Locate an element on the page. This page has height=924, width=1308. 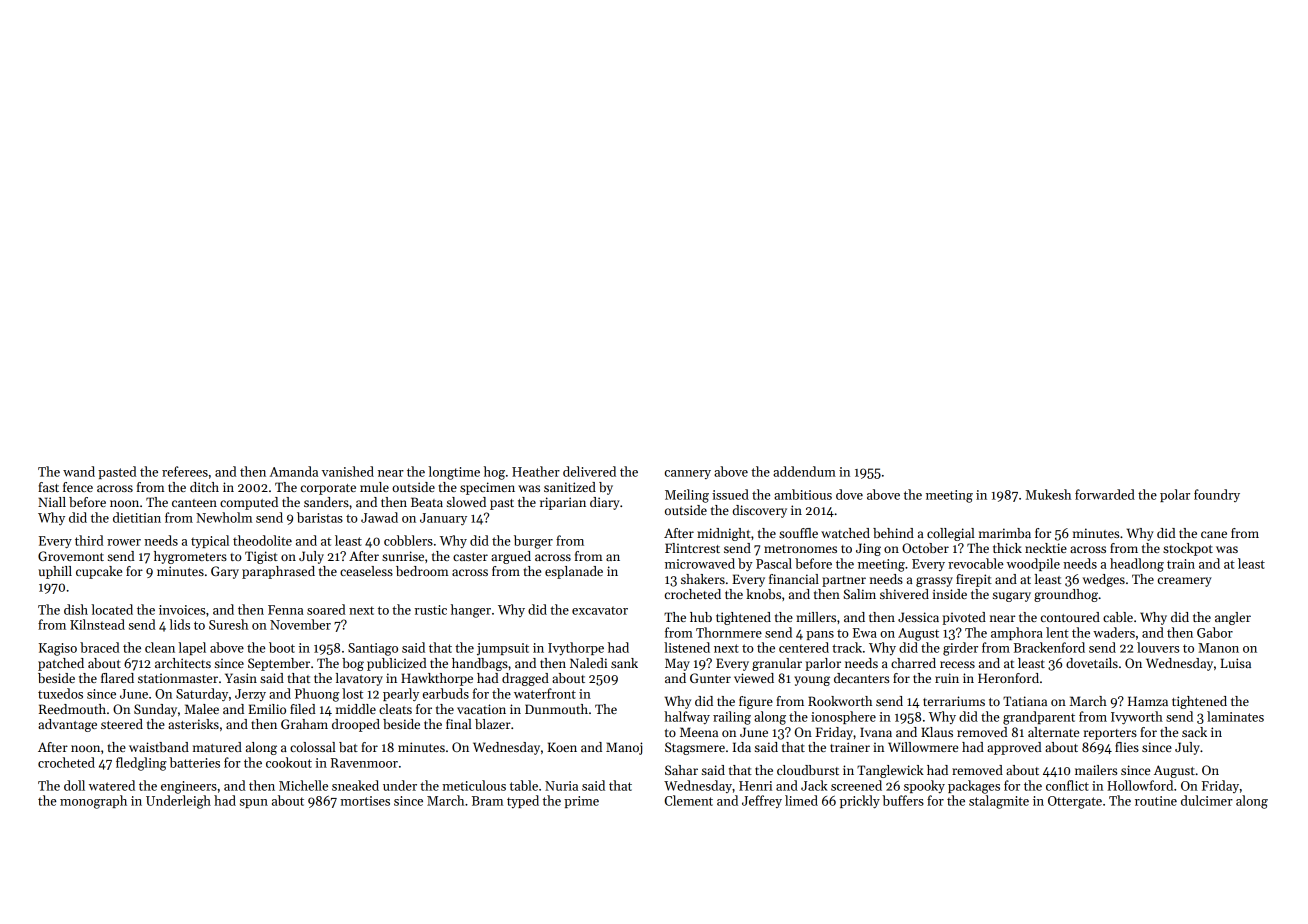
delivered is located at coordinates (589, 471).
